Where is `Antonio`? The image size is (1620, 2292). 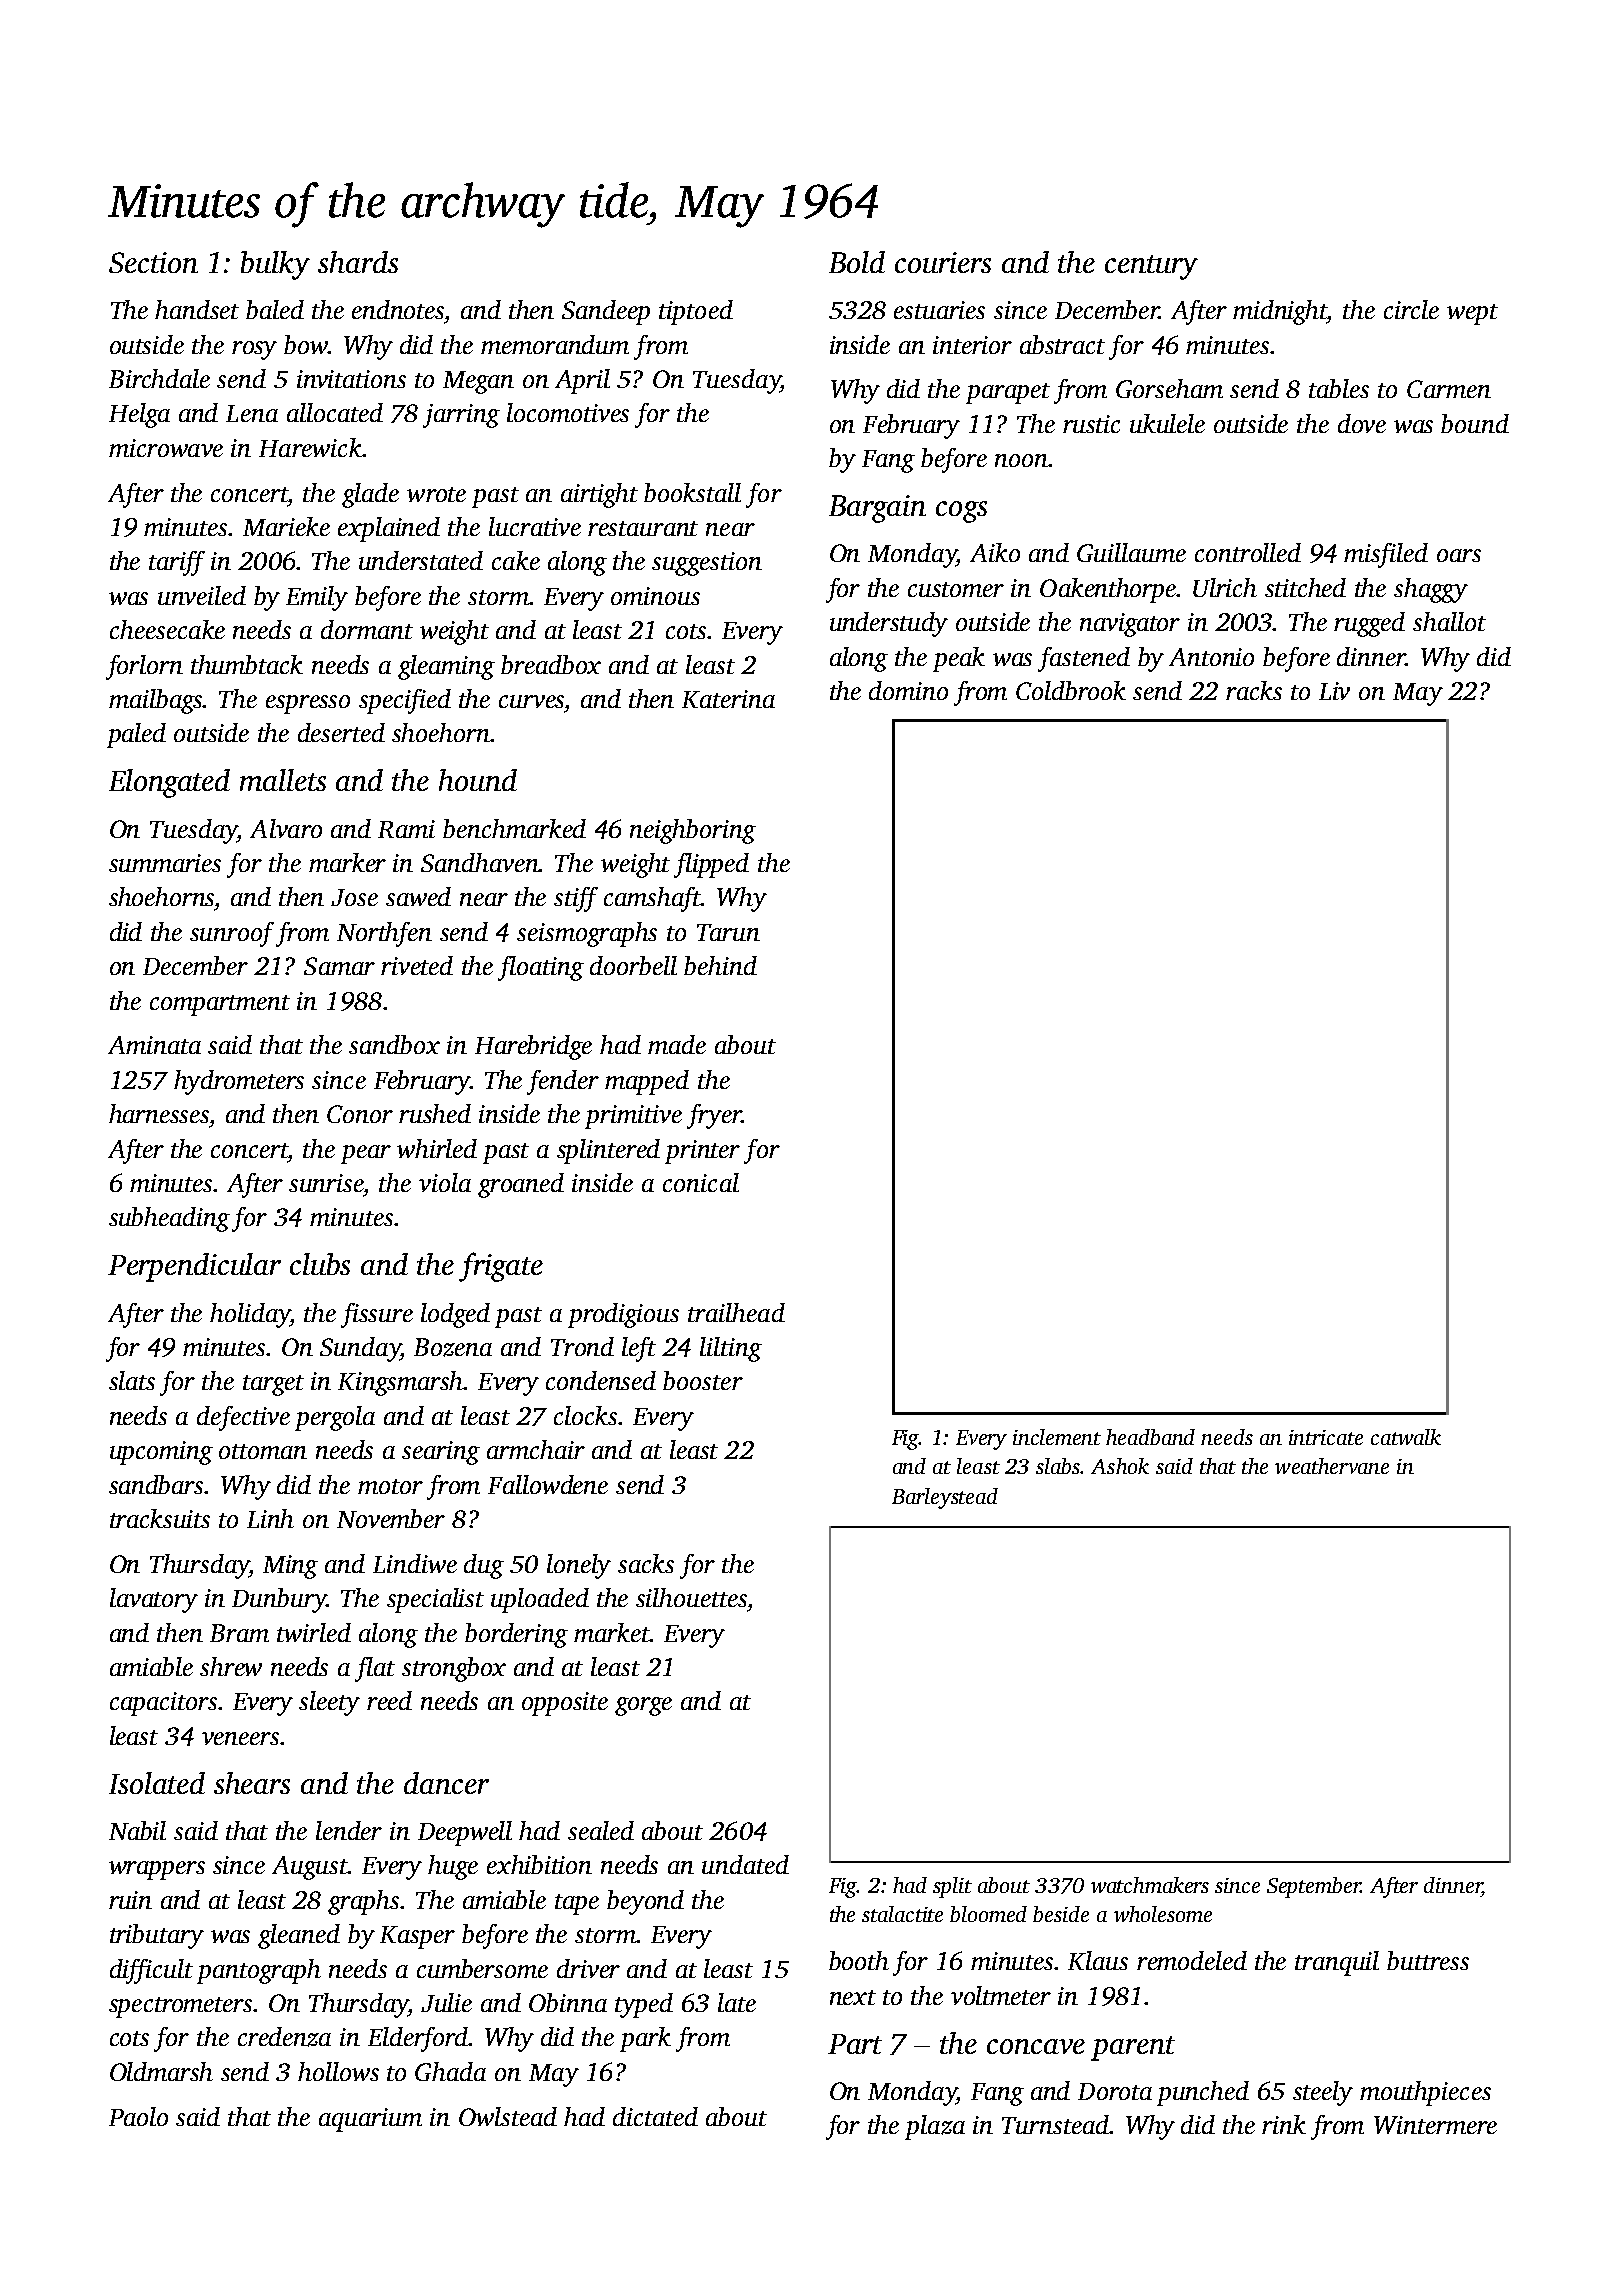 Antonio is located at coordinates (1211, 657).
